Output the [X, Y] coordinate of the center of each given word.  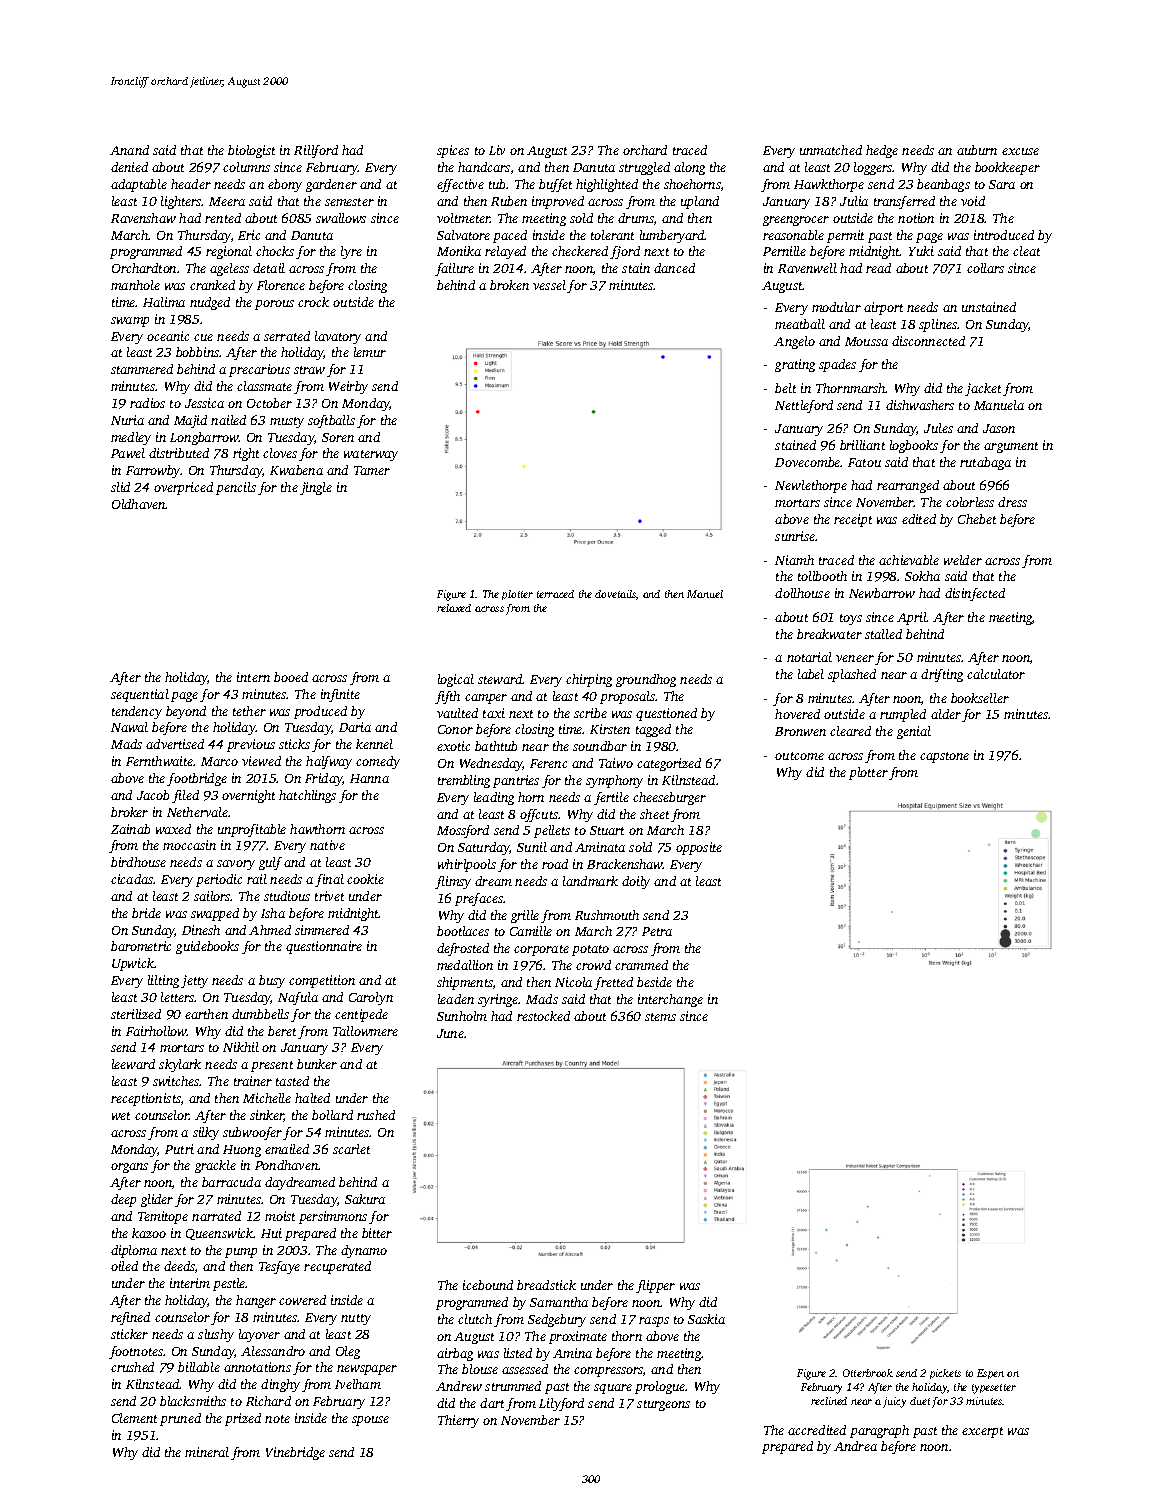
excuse [1020, 151]
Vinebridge [295, 1453]
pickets [945, 1374]
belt [785, 388]
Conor [455, 729]
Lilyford [561, 1404]
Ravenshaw [143, 218]
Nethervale [197, 812]
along [689, 168]
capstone [944, 757]
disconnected [928, 341]
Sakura [365, 1199]
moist [280, 1216]
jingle [316, 488]
